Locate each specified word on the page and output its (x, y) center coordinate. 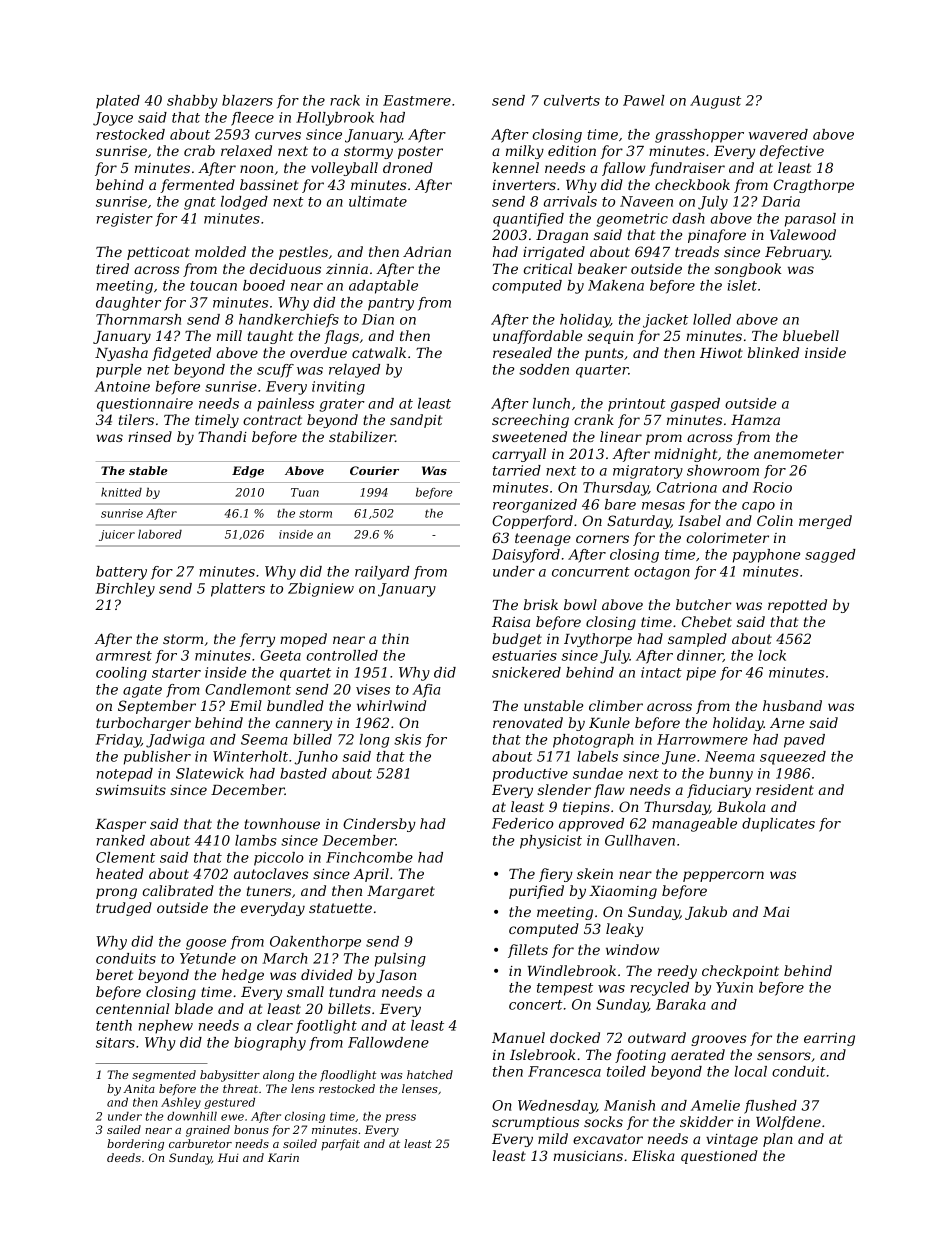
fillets (528, 951)
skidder (706, 1121)
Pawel (644, 100)
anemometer (799, 454)
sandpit (416, 421)
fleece (252, 119)
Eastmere (417, 100)
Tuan (305, 492)
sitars (115, 1042)
